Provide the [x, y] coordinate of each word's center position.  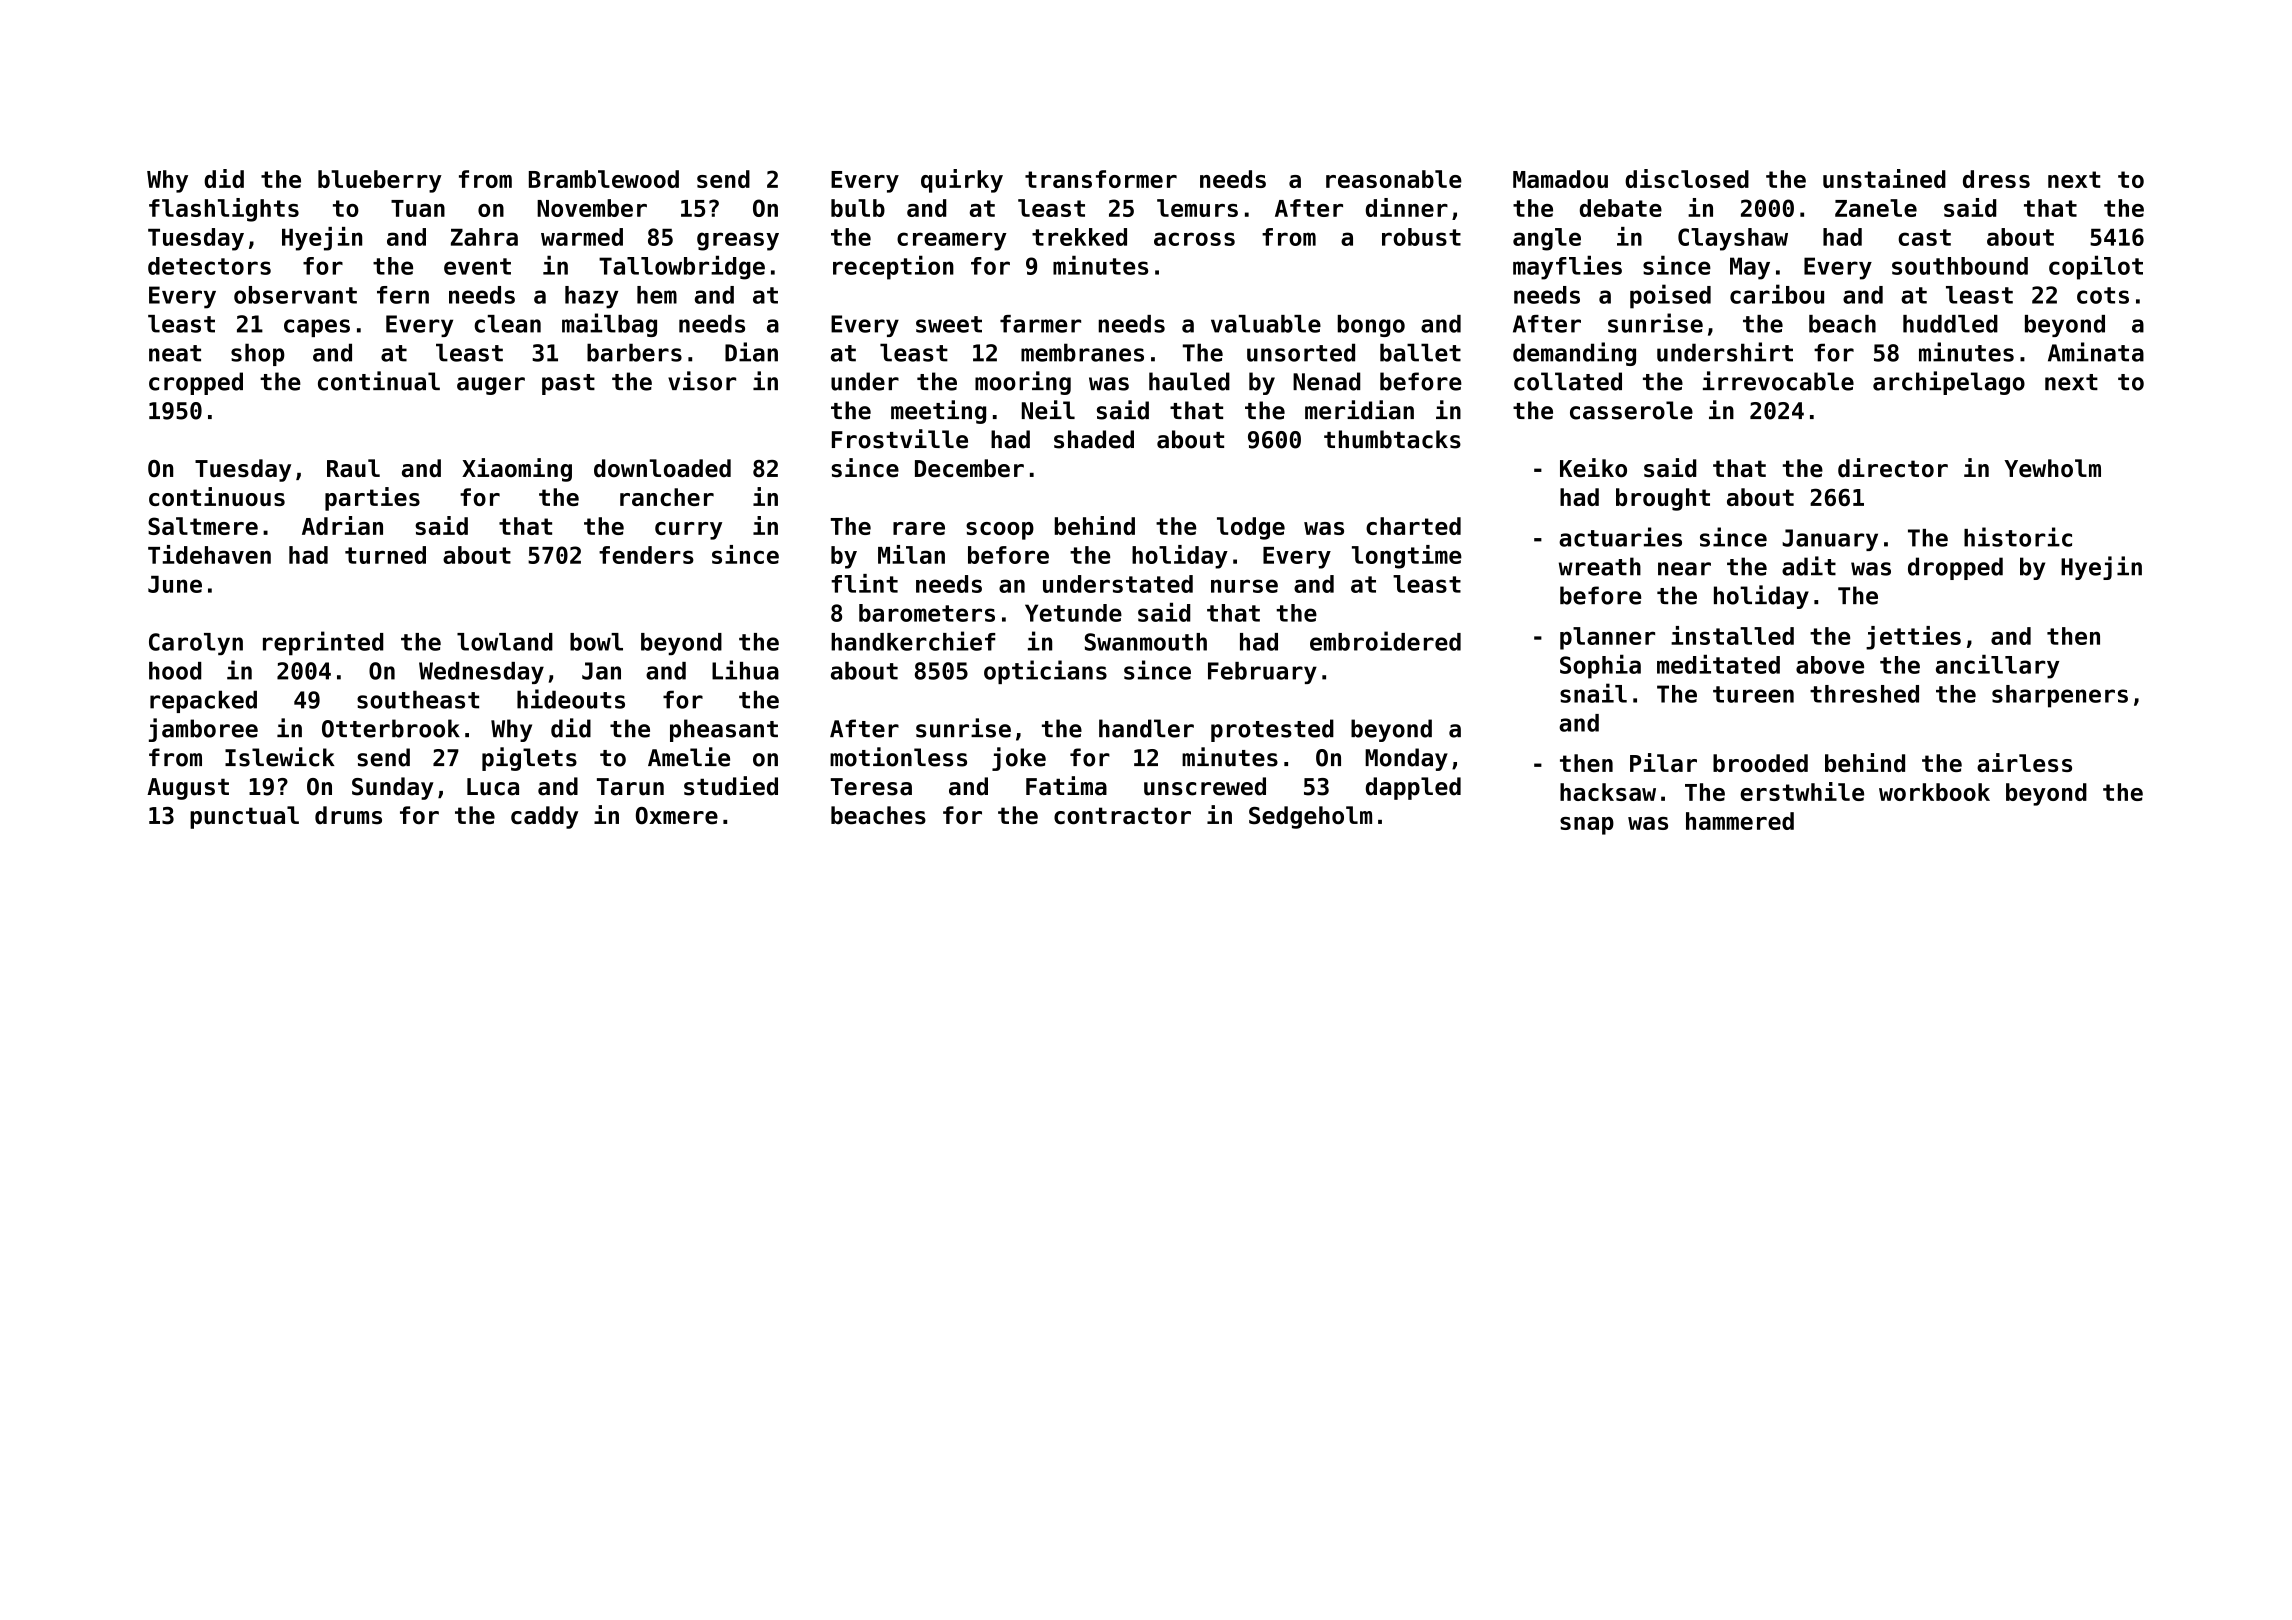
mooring [1023, 383]
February [1262, 673]
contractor [1122, 816]
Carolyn [196, 644]
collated [1568, 381]
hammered [1740, 821]
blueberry [380, 181]
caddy [544, 817]
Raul [353, 468]
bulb [858, 208]
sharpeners [2060, 696]
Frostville [900, 439]
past [568, 384]
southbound [1960, 266]
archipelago [1949, 383]
